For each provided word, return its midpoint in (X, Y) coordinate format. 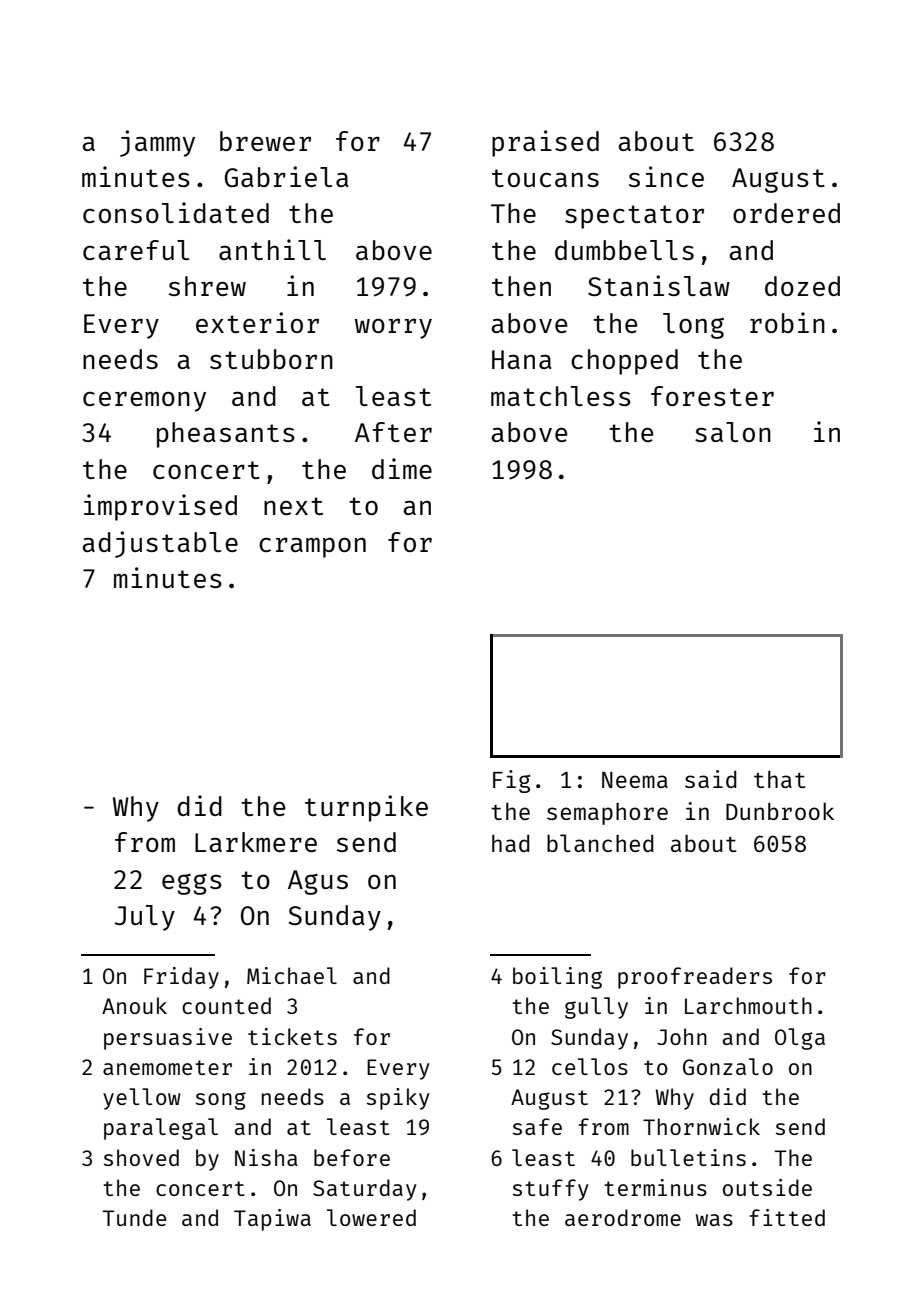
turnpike (366, 808)
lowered (371, 1217)
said (711, 779)
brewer (265, 141)
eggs (192, 884)
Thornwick (701, 1126)
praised (545, 143)
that (780, 779)
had (511, 843)
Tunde (134, 1217)
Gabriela (287, 176)
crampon (312, 547)
